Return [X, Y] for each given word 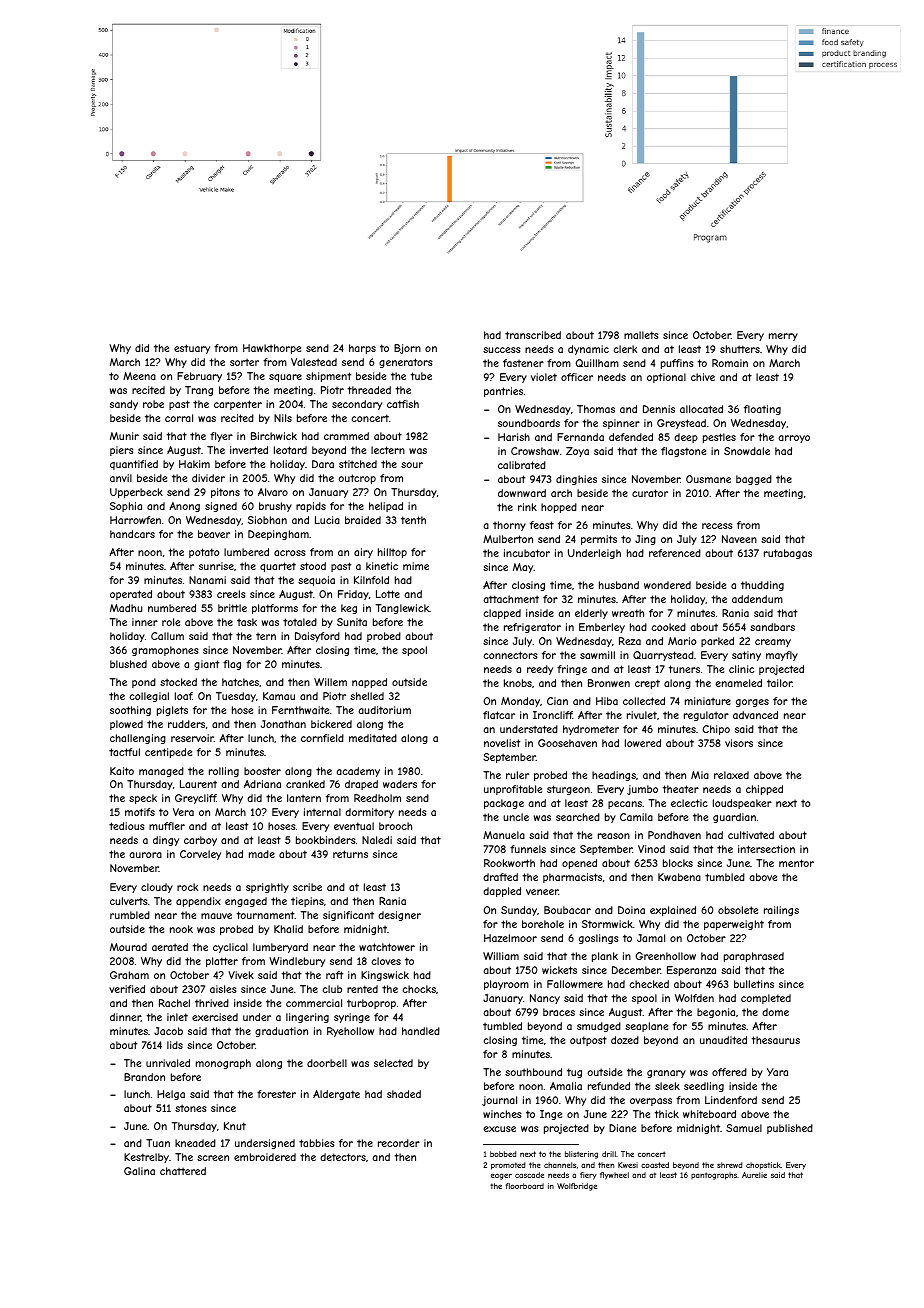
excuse [500, 1129]
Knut [235, 1126]
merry [783, 337]
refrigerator [532, 628]
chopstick [763, 1166]
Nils [283, 418]
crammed [346, 436]
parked [717, 642]
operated [131, 595]
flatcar [499, 715]
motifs [140, 812]
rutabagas [788, 554]
